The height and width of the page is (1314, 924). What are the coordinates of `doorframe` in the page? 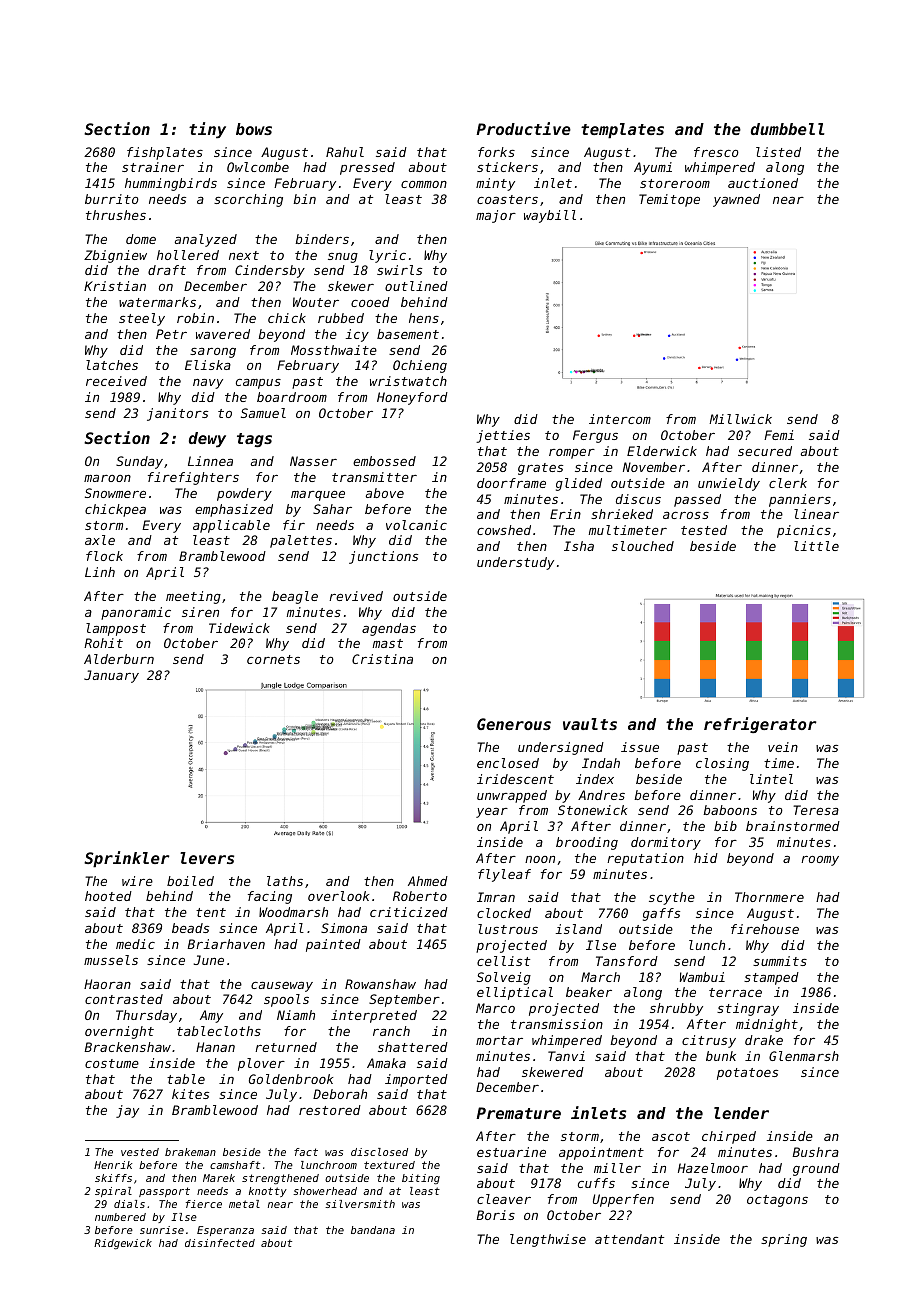 It's located at (511, 483).
